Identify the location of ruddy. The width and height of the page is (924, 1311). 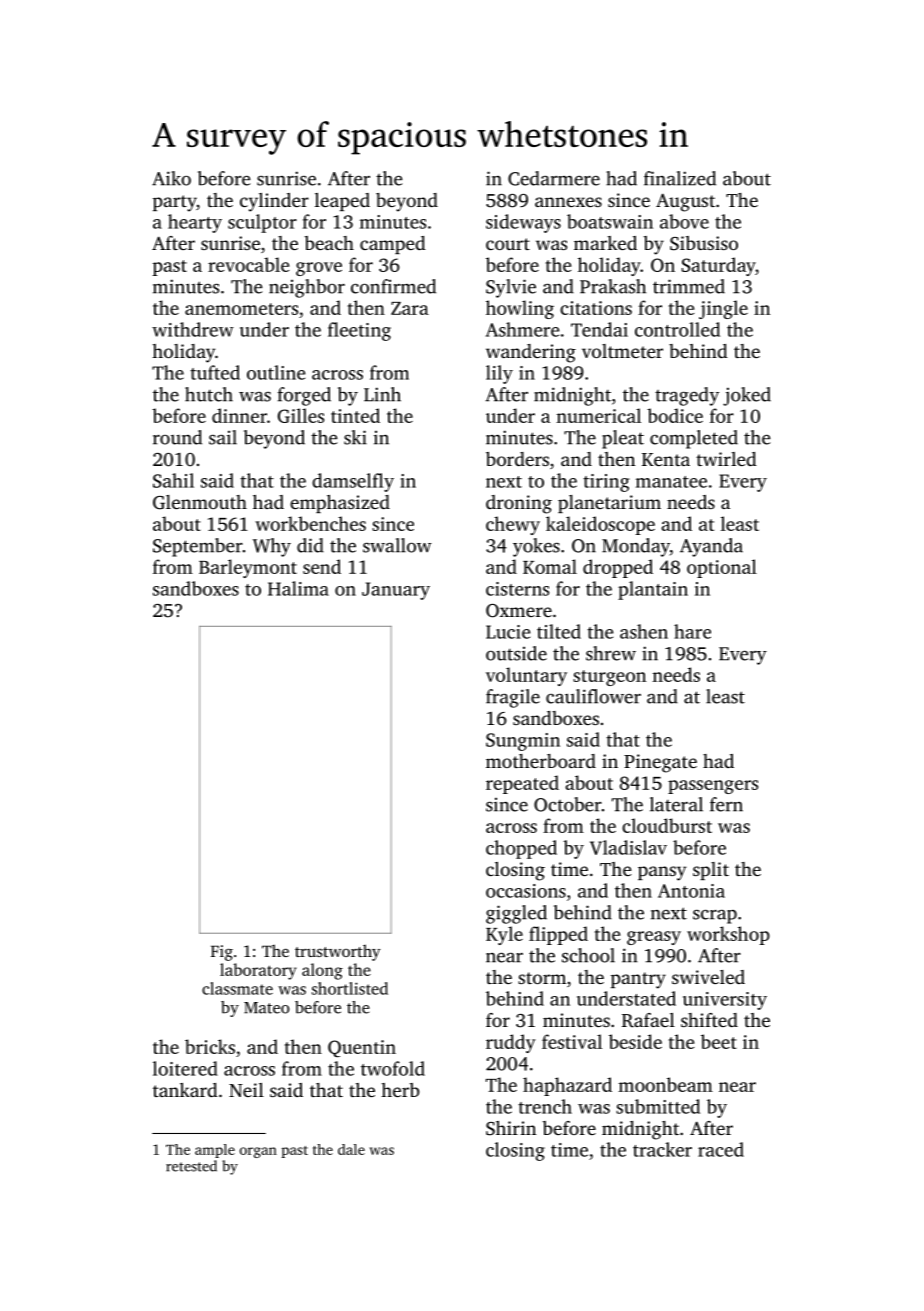
(511, 1043).
